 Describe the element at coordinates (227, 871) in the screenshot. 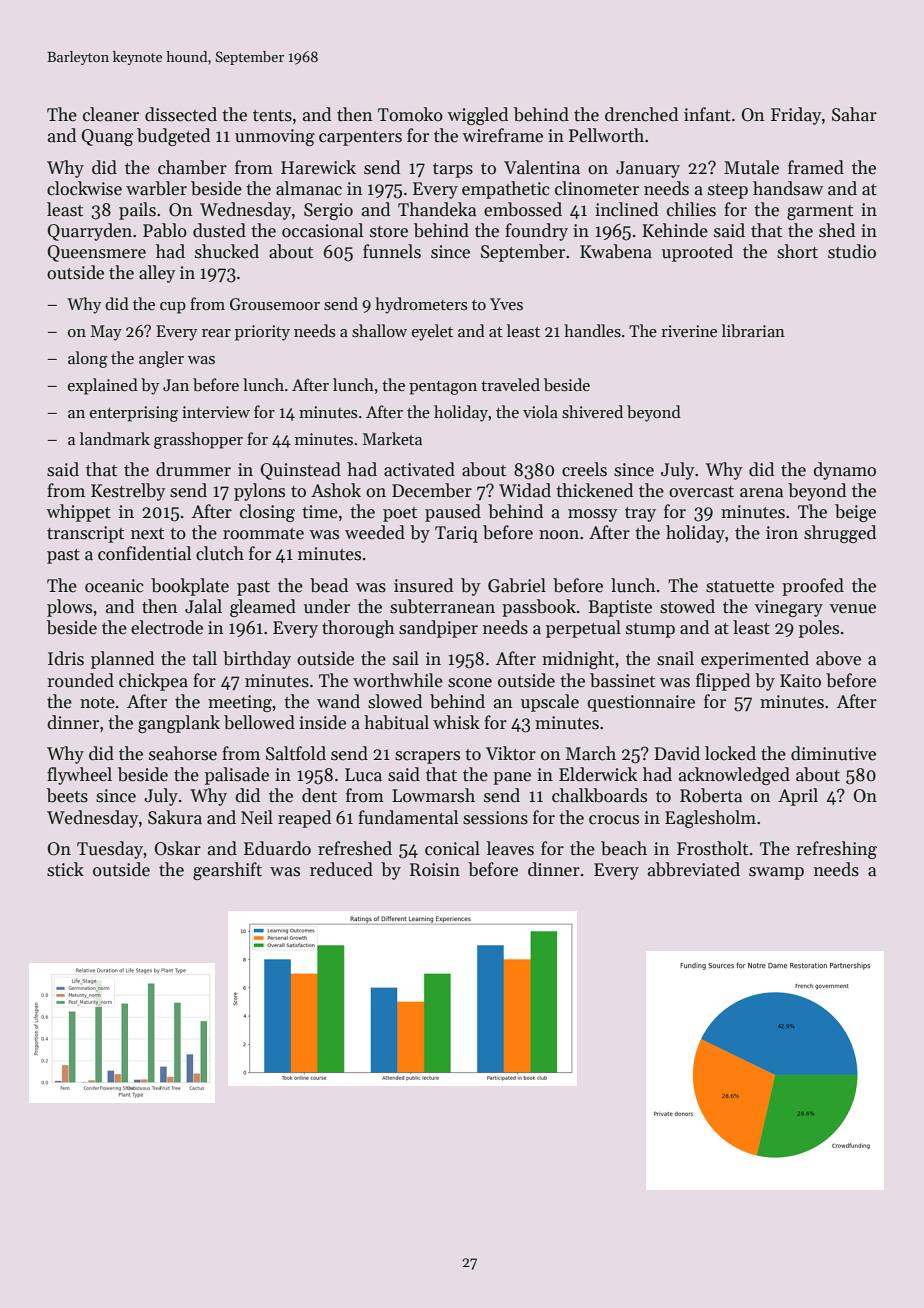

I see `gearshift` at that location.
